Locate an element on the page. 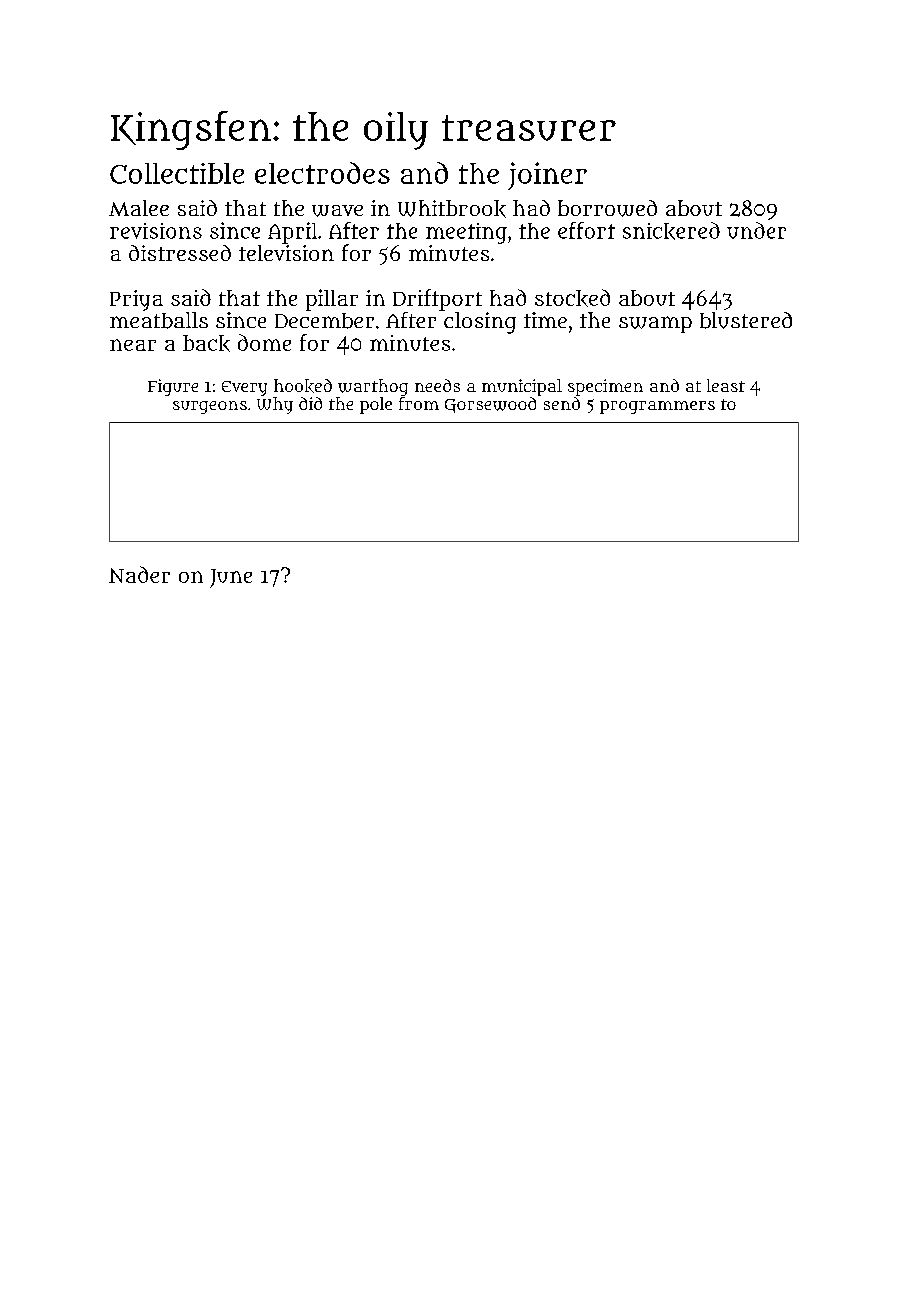  send is located at coordinates (562, 403).
